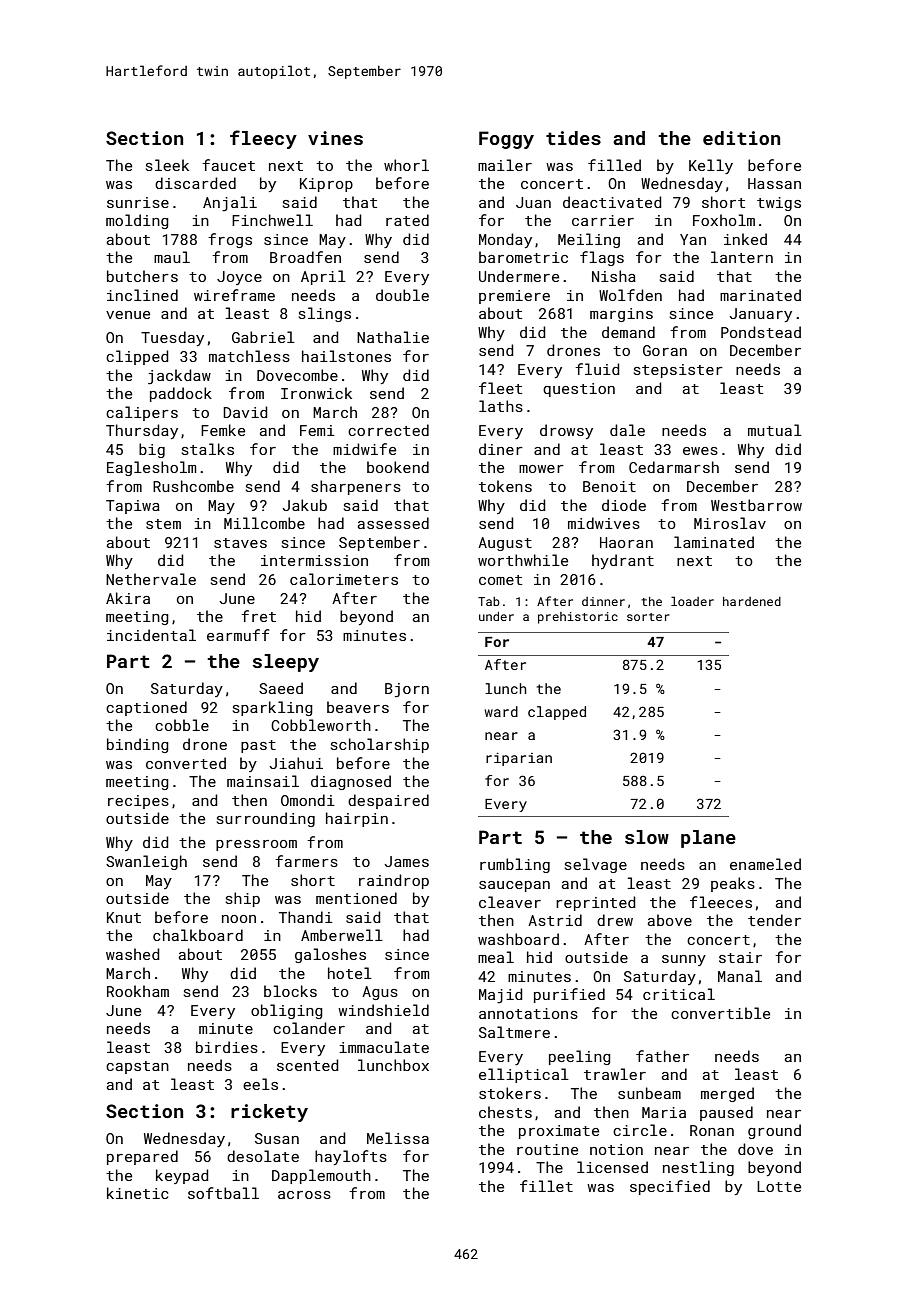  What do you see at coordinates (489, 601) in the page?
I see `Tab` at bounding box center [489, 601].
